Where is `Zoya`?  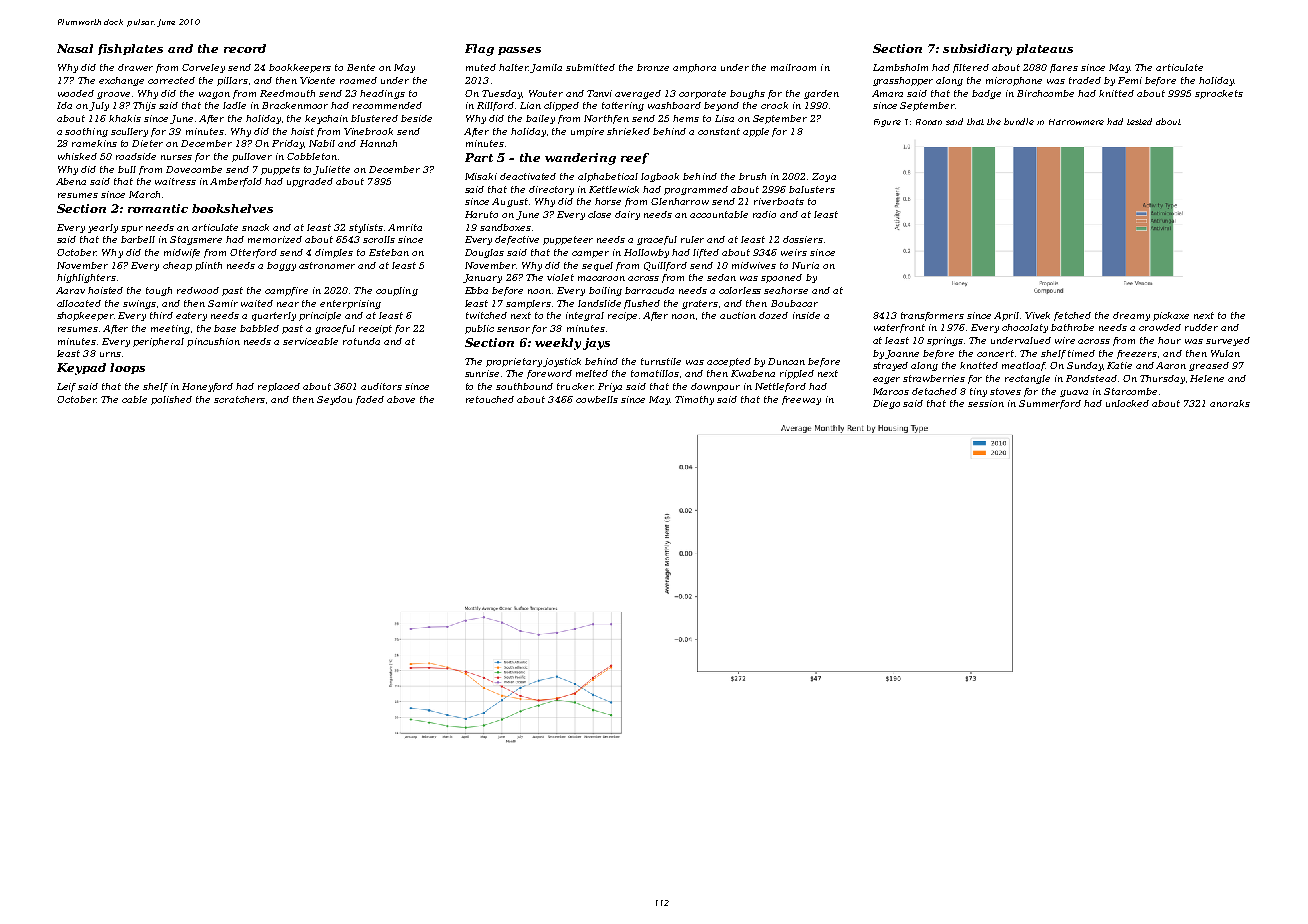
Zoya is located at coordinates (824, 177).
